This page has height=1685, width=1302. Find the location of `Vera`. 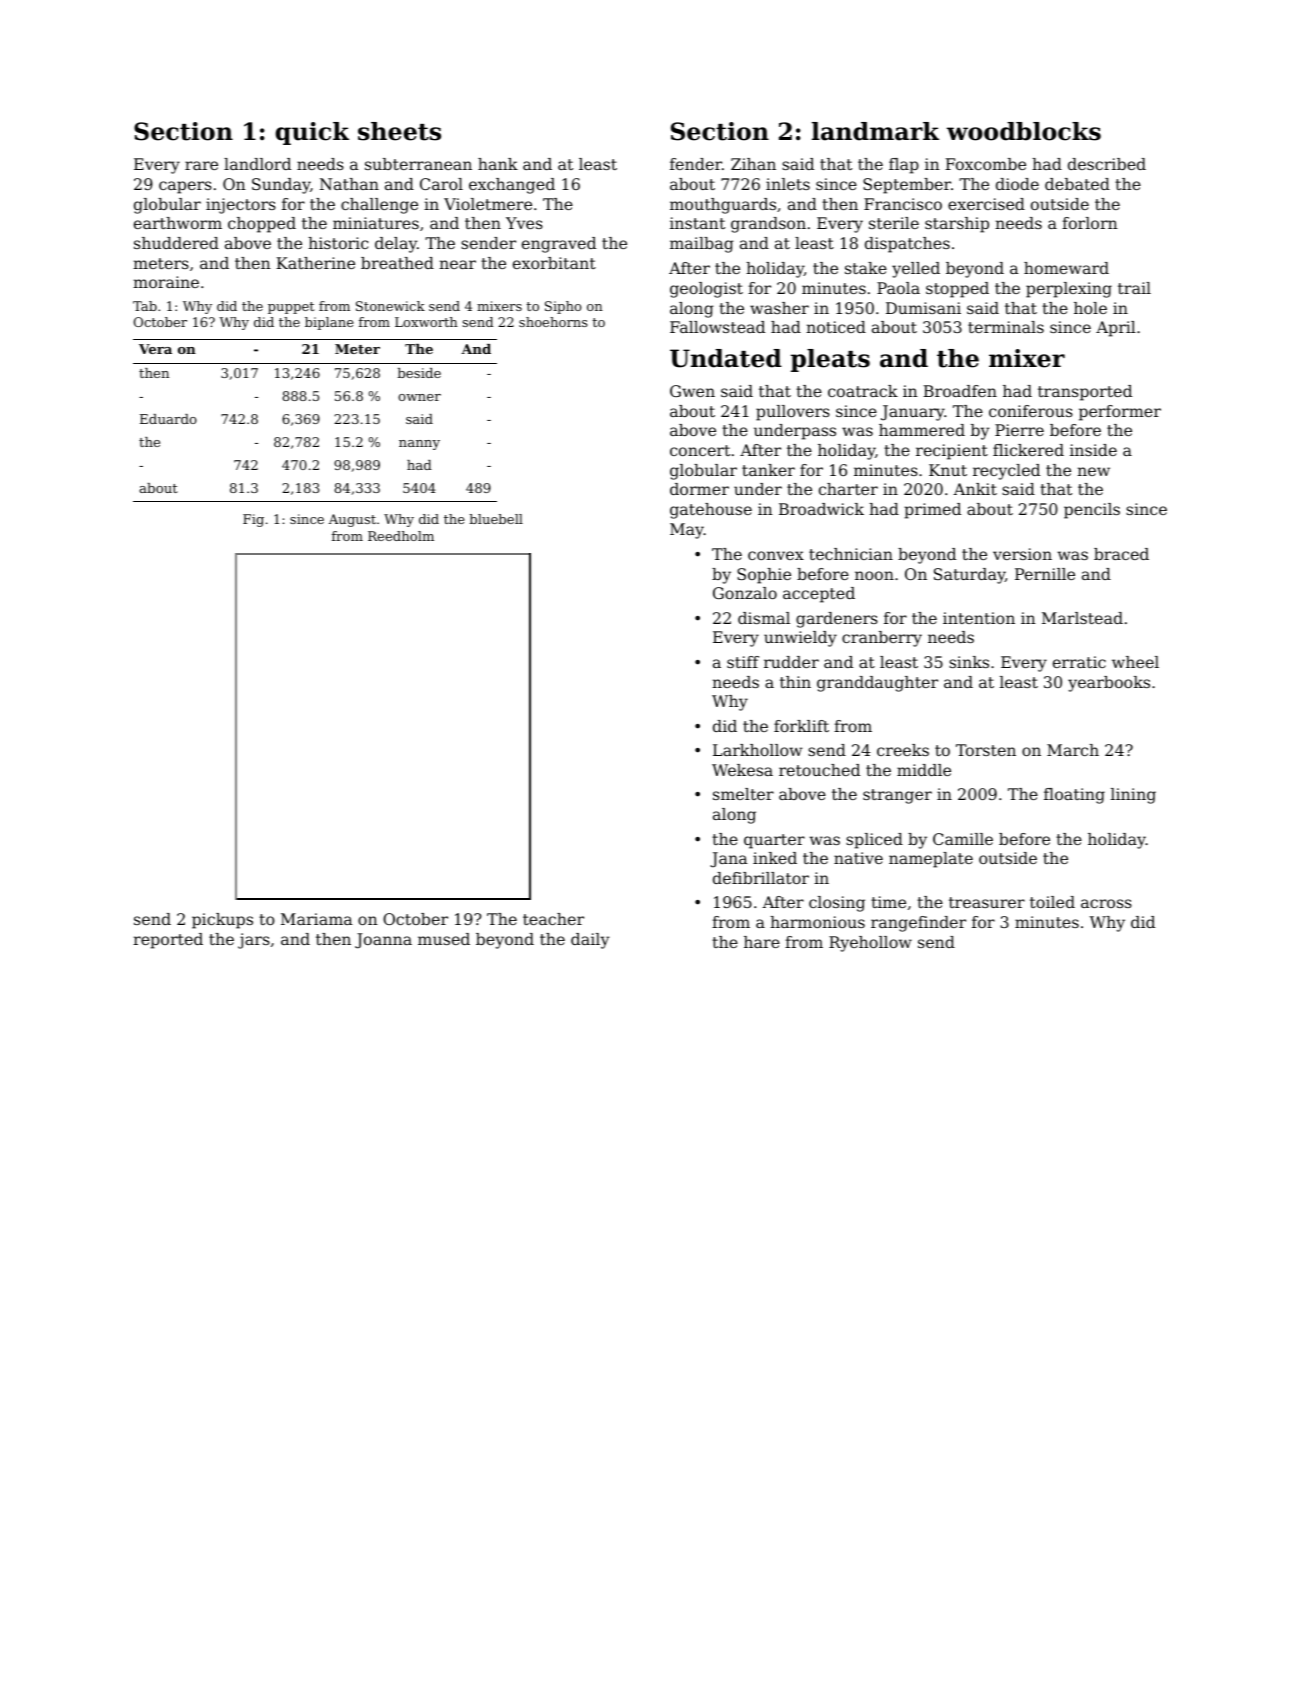

Vera is located at coordinates (155, 349).
